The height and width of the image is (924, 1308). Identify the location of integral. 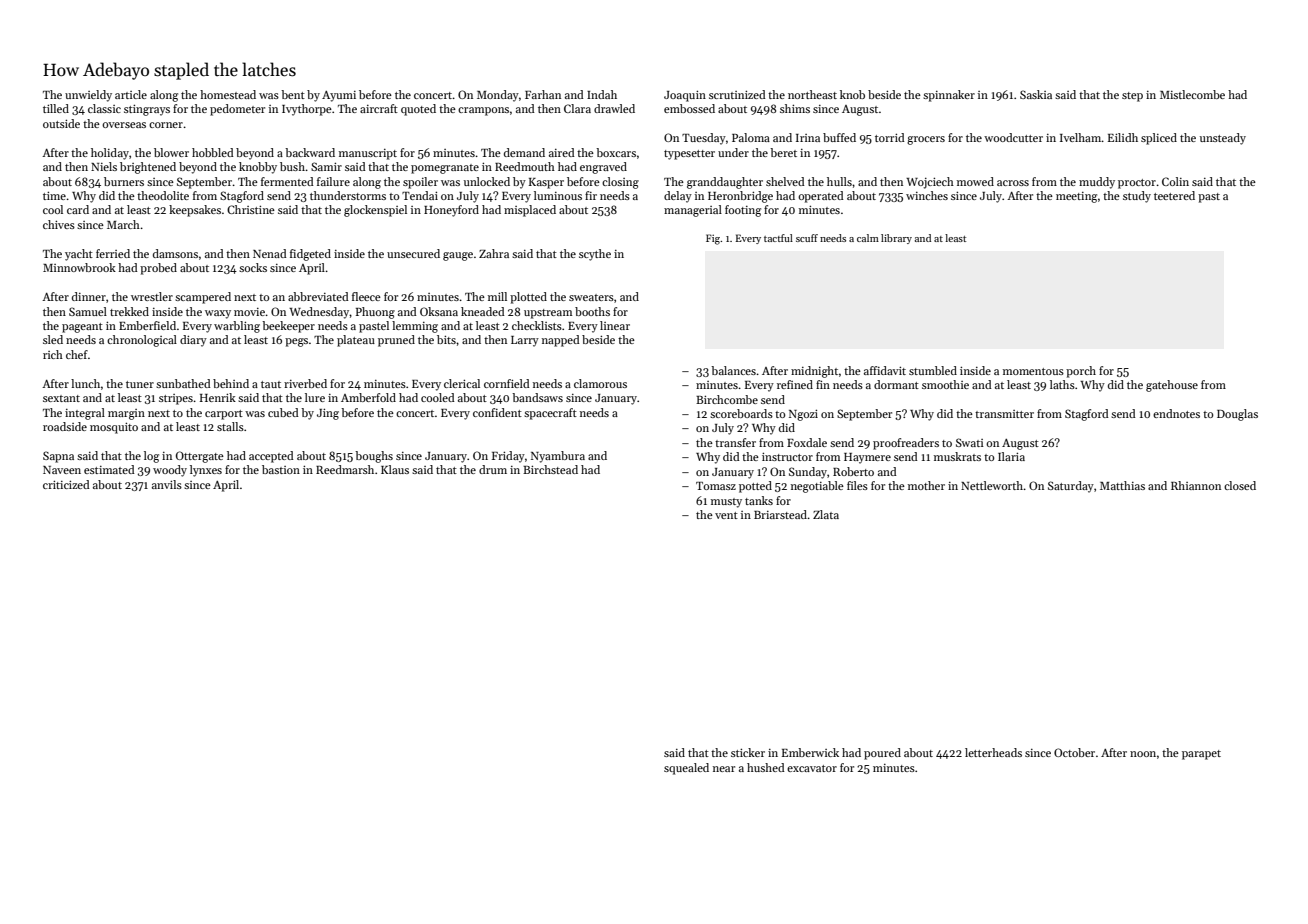
(85, 414).
